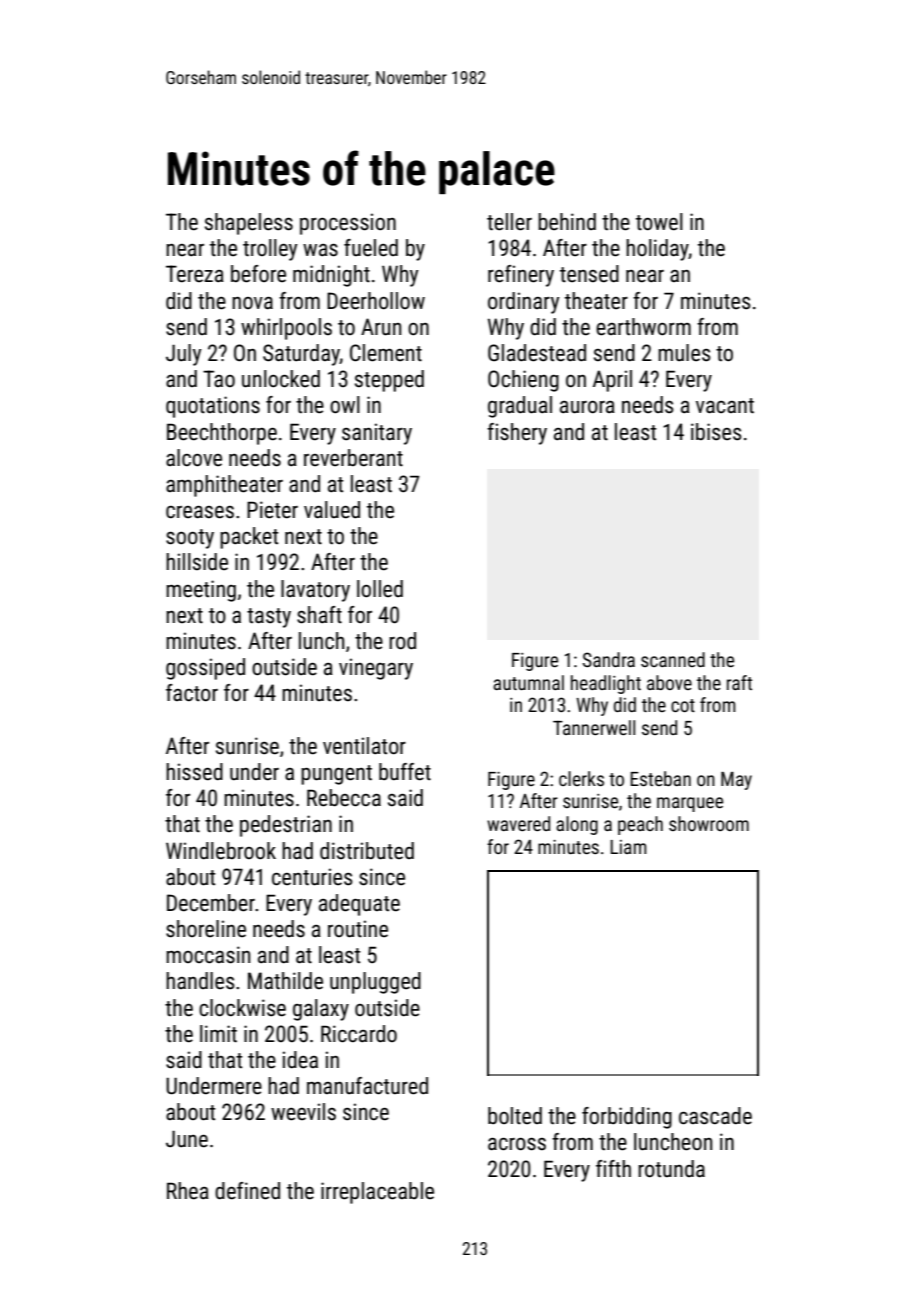 The height and width of the screenshot is (1311, 924). Describe the element at coordinates (371, 248) in the screenshot. I see `fueled` at that location.
